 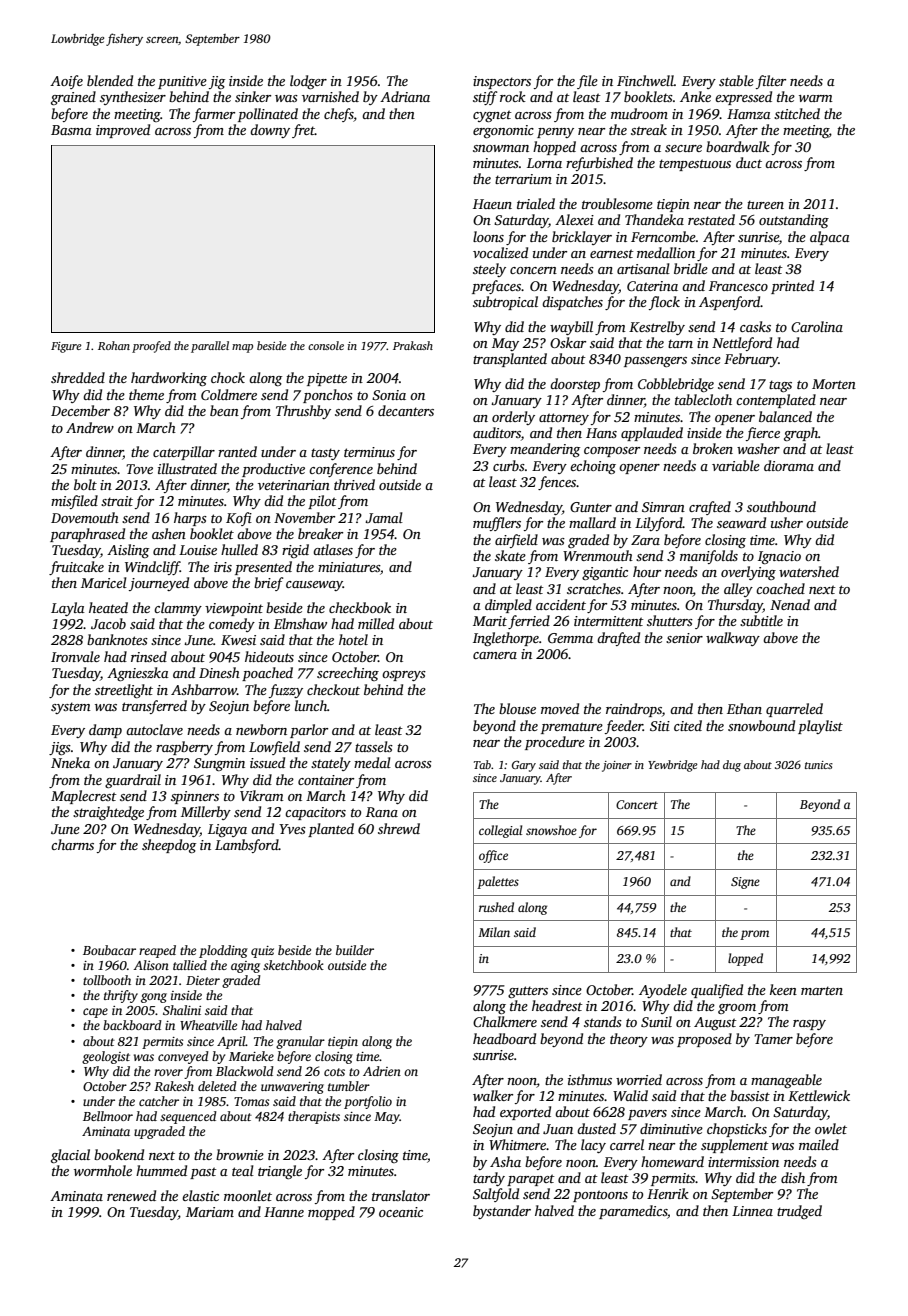 I want to click on broken, so click(x=713, y=448).
